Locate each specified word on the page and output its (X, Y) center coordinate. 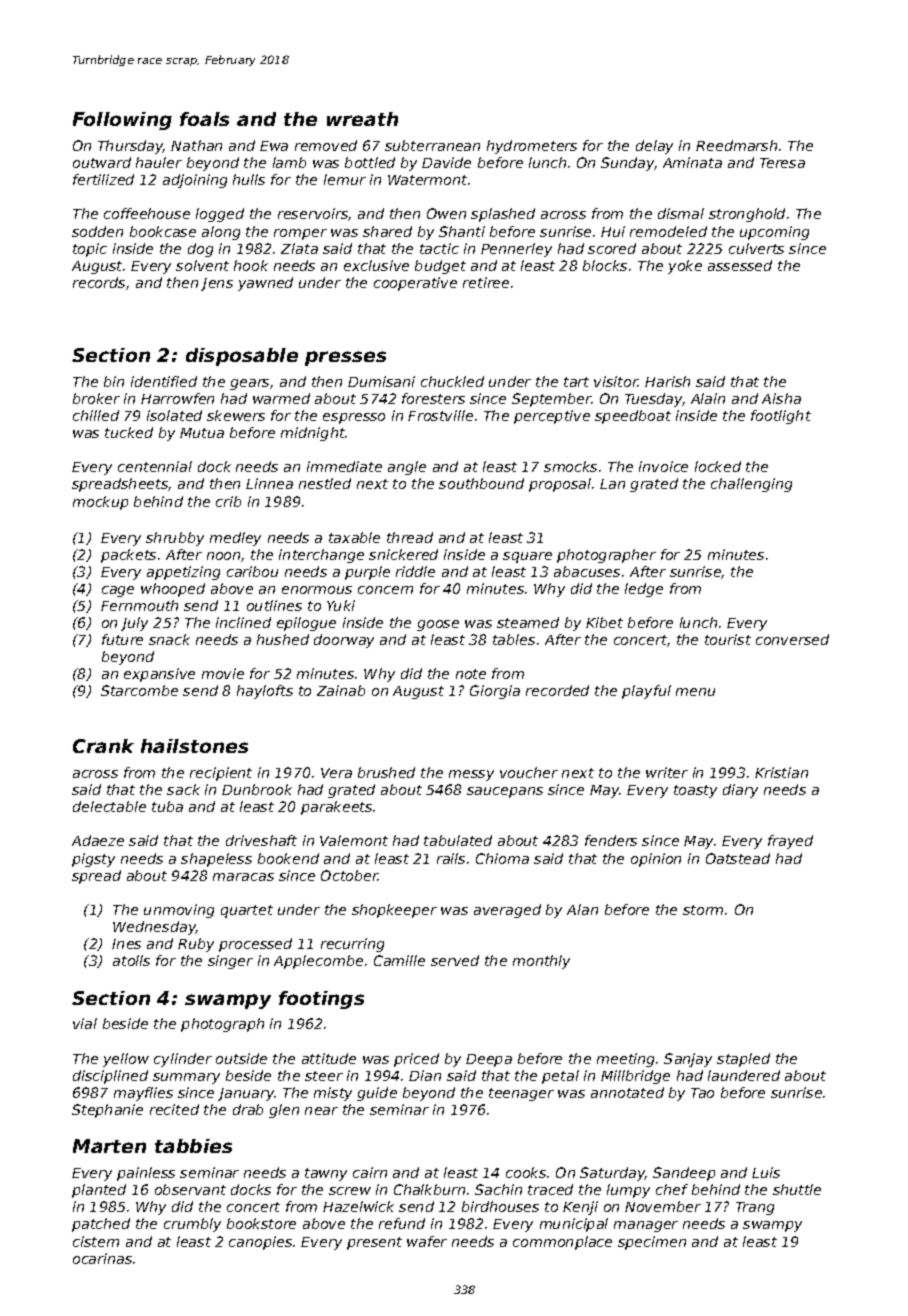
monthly (541, 962)
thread (410, 537)
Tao (702, 1093)
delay (654, 147)
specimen (652, 1243)
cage (118, 591)
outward (102, 162)
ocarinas (102, 1258)
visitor (616, 381)
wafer (427, 1241)
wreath (362, 119)
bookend (288, 858)
